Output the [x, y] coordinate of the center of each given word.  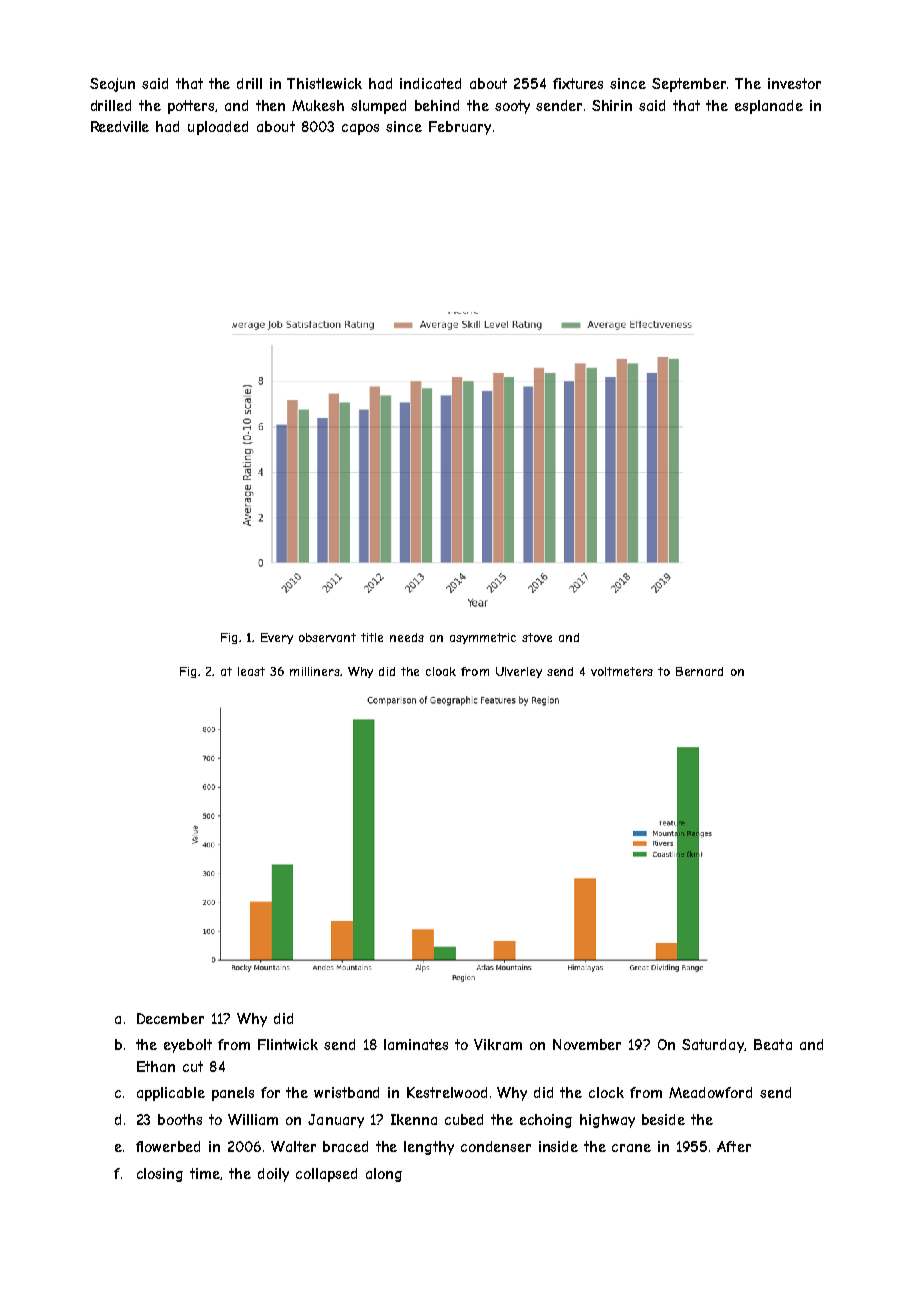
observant [327, 637]
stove [537, 637]
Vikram [498, 1044]
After [734, 1146]
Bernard [699, 671]
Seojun [112, 85]
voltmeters [622, 671]
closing [160, 1175]
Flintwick [288, 1044]
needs [407, 637]
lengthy [429, 1148]
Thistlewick [324, 83]
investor [794, 83]
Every [277, 638]
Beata [773, 1044]
